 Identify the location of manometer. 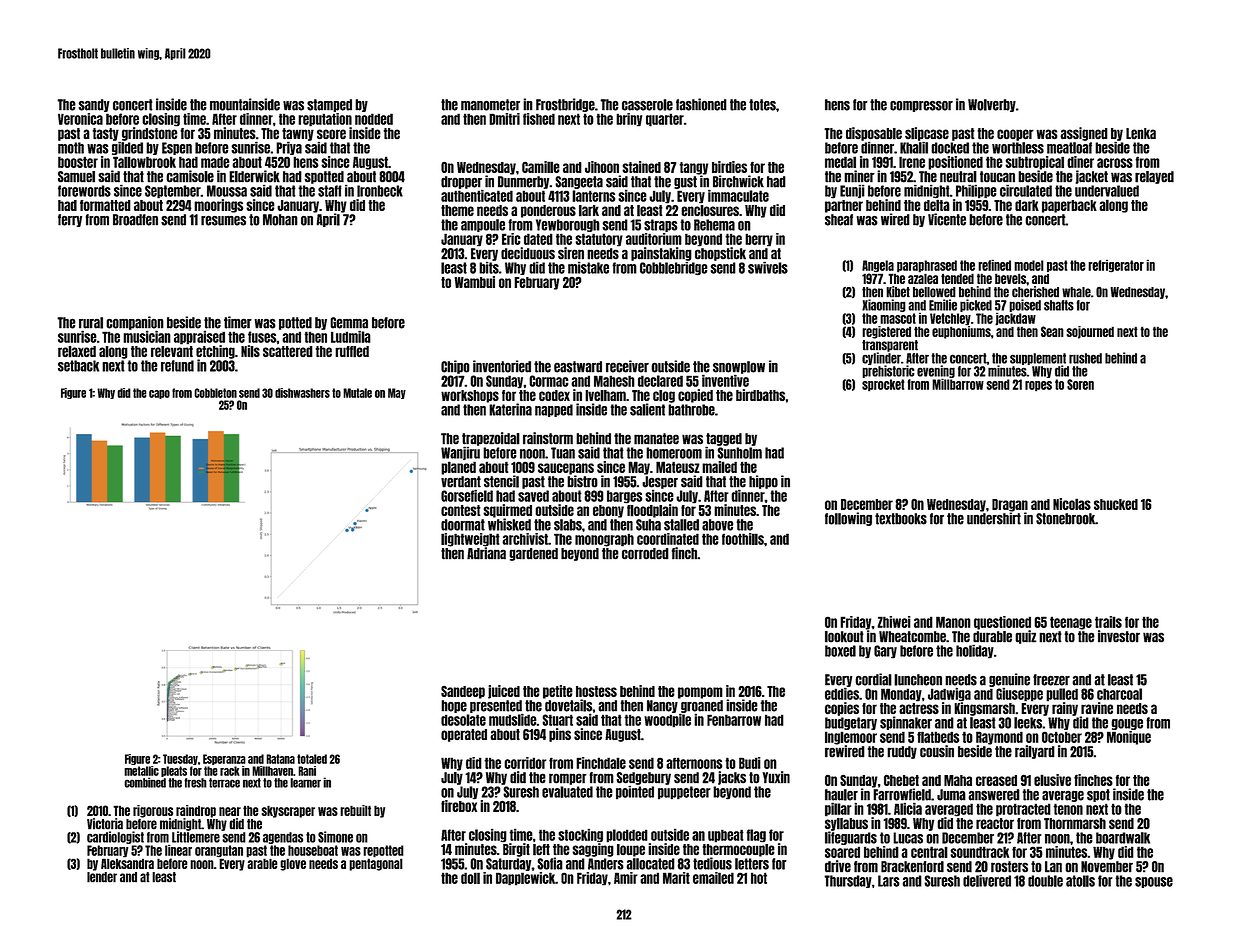
(490, 105).
